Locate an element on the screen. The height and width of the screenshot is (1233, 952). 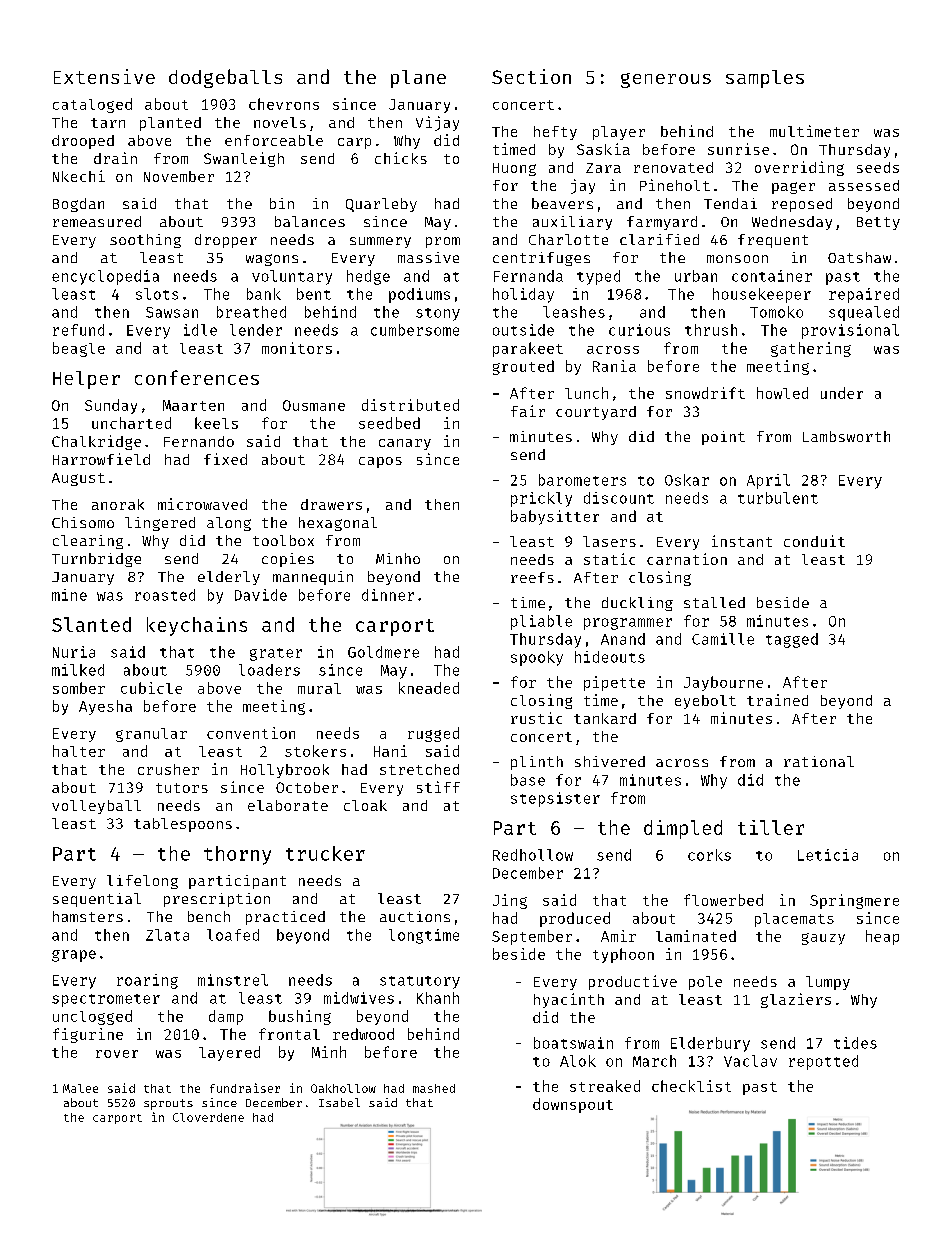
pole is located at coordinates (705, 983).
